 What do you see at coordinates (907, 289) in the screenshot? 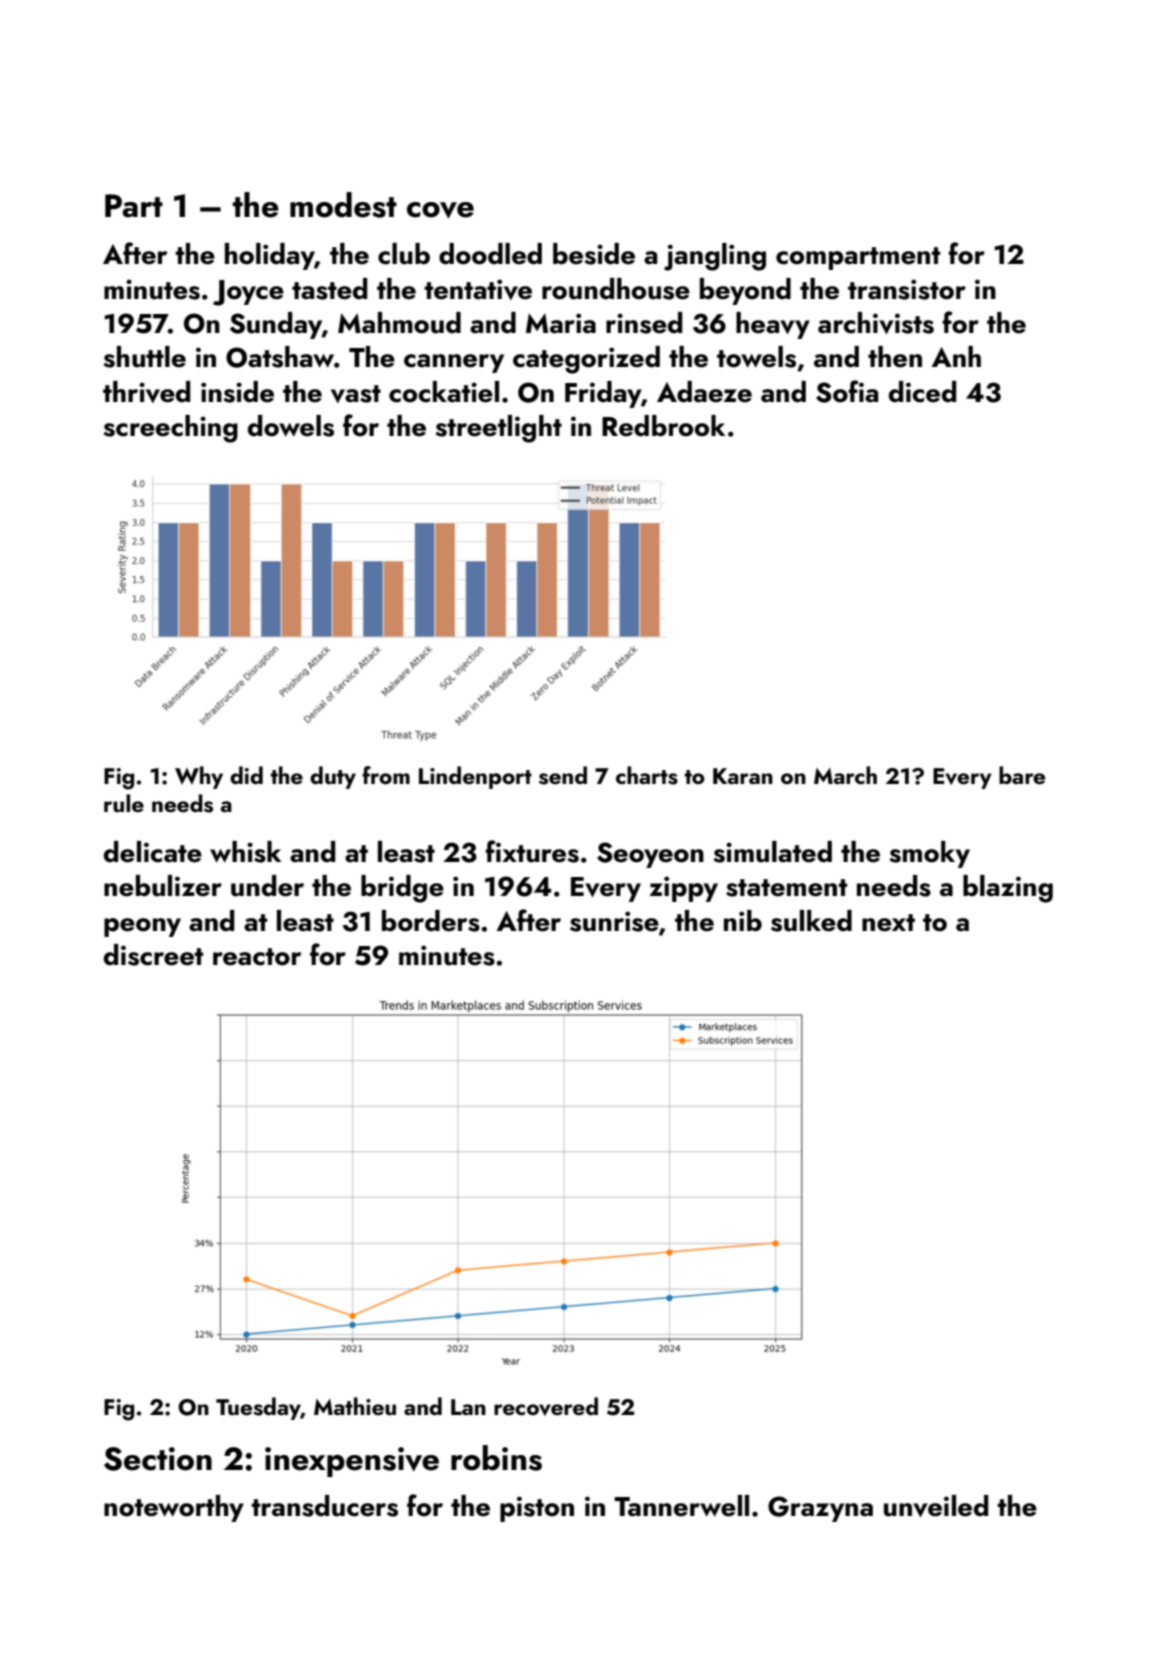
I see `transistor` at bounding box center [907, 289].
